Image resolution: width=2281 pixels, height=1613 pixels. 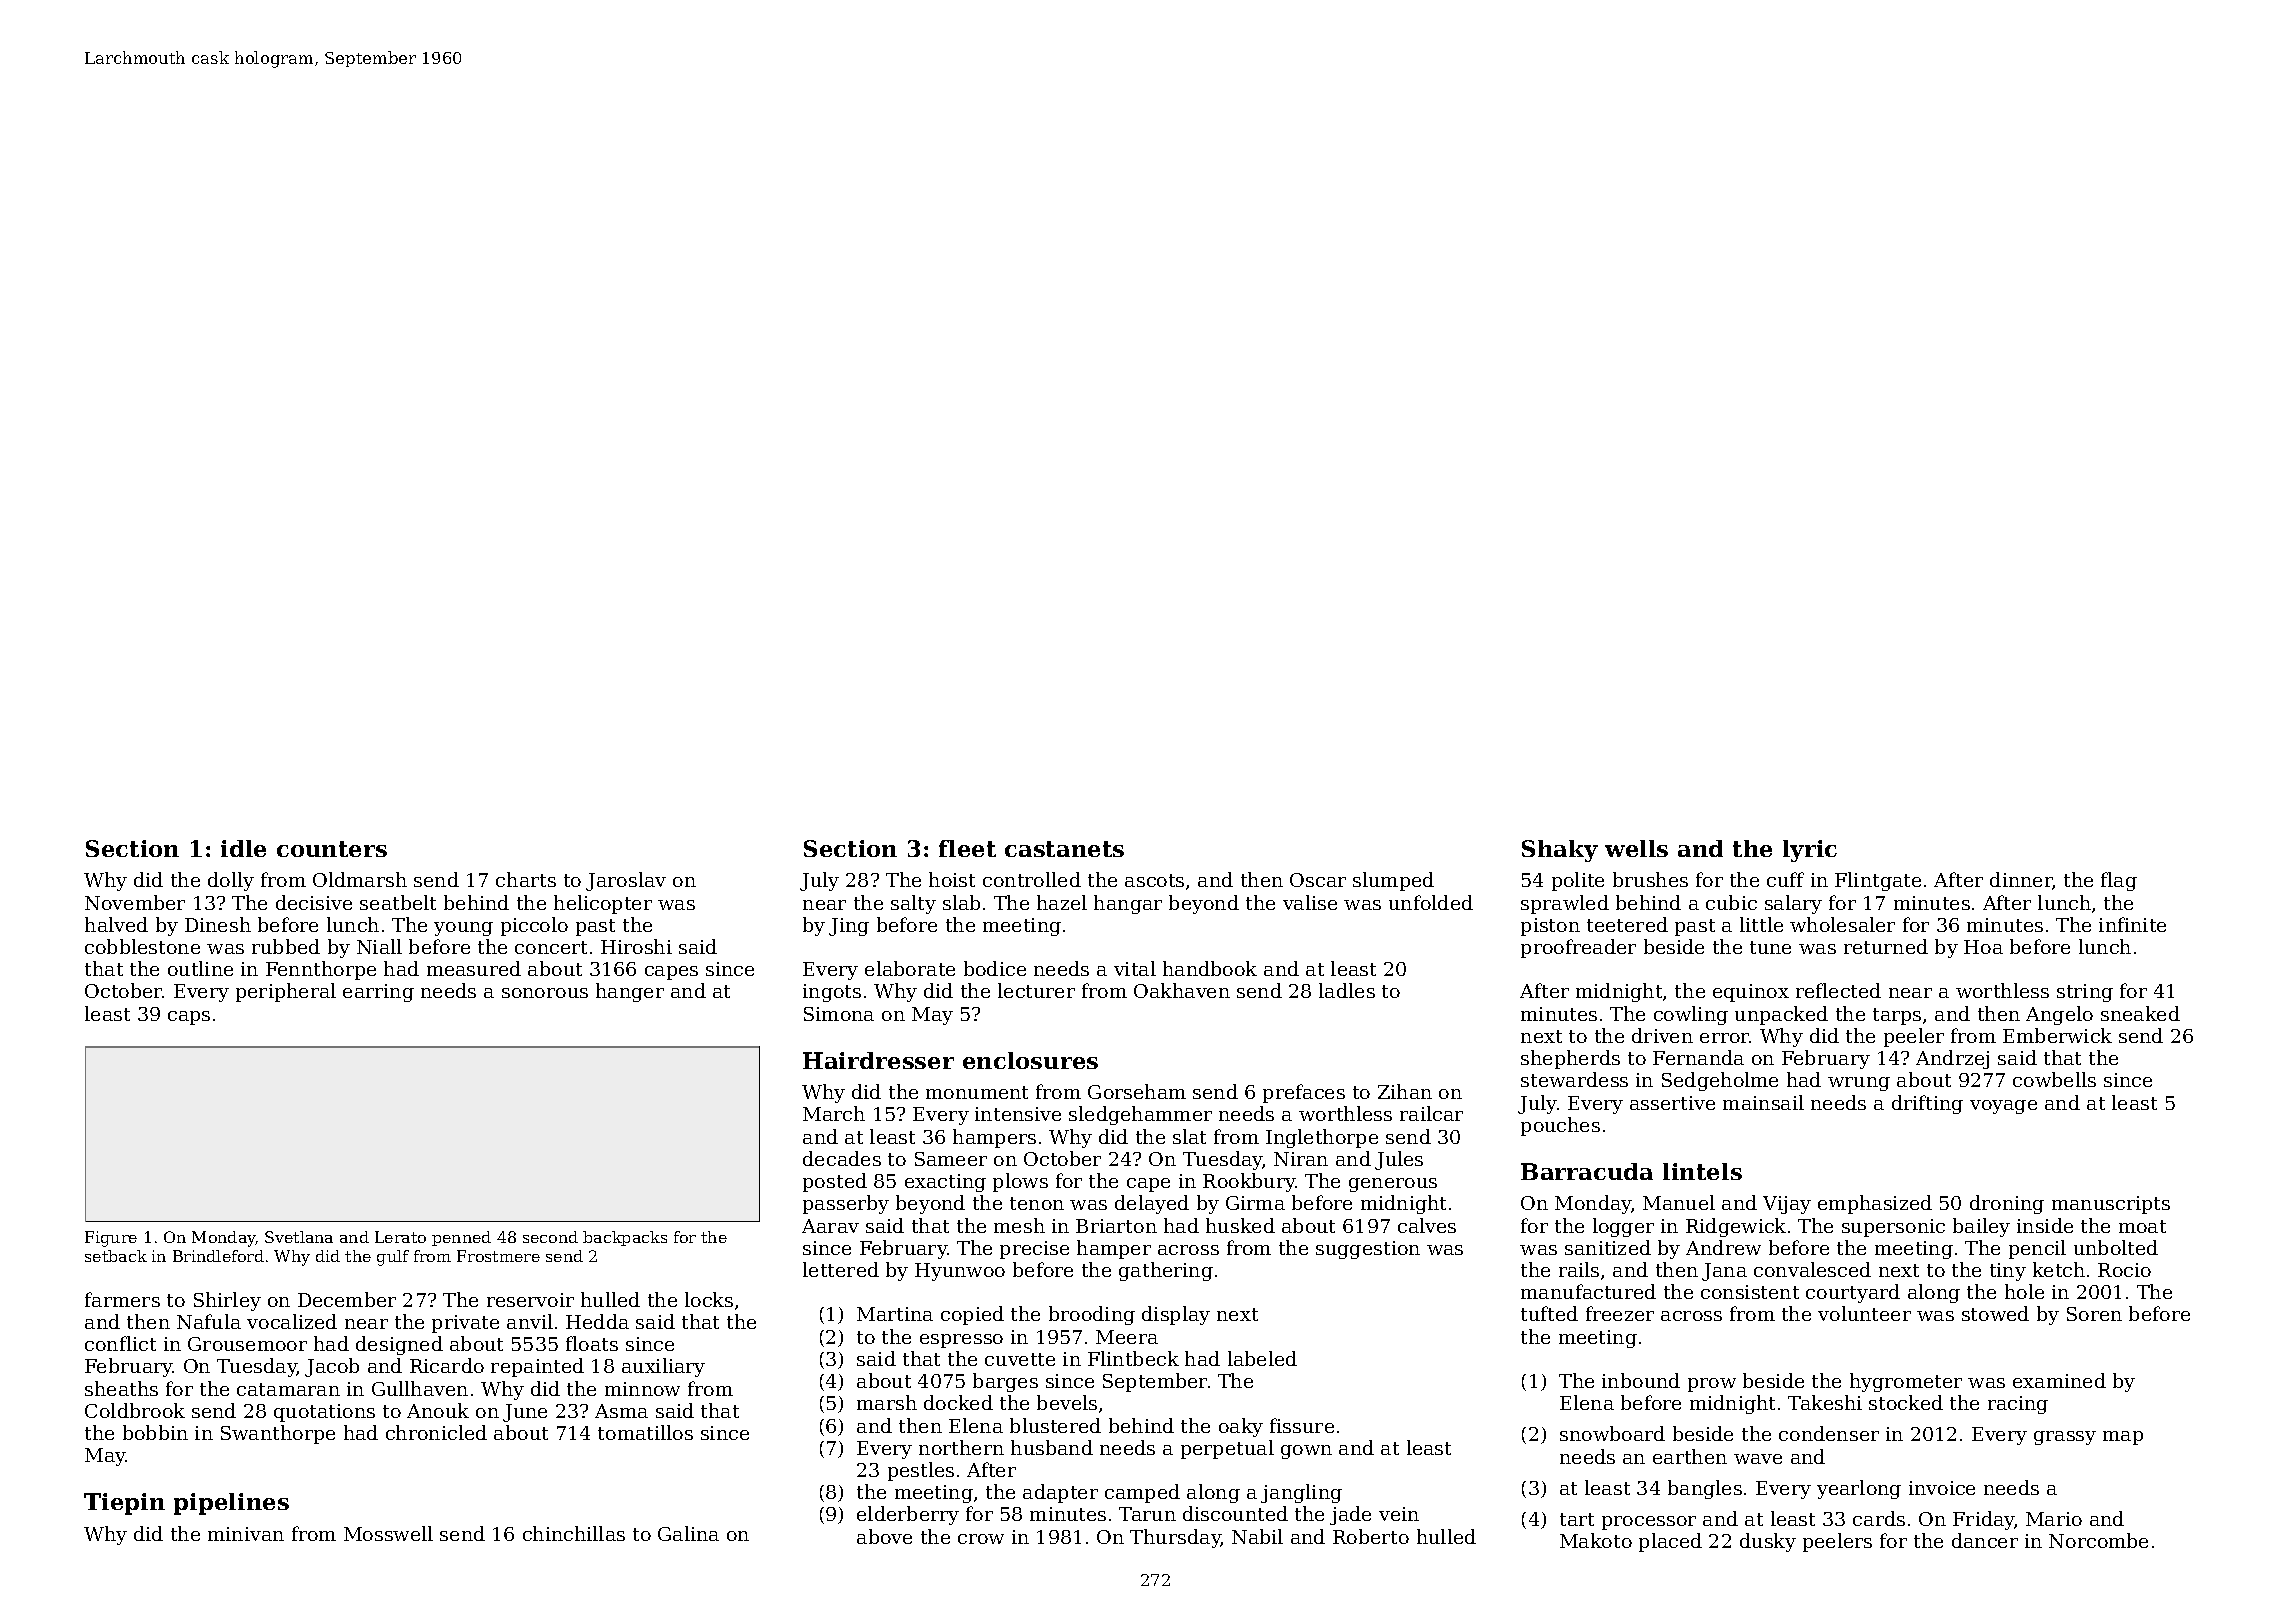 What do you see at coordinates (1235, 1513) in the screenshot?
I see `discounted` at bounding box center [1235, 1513].
